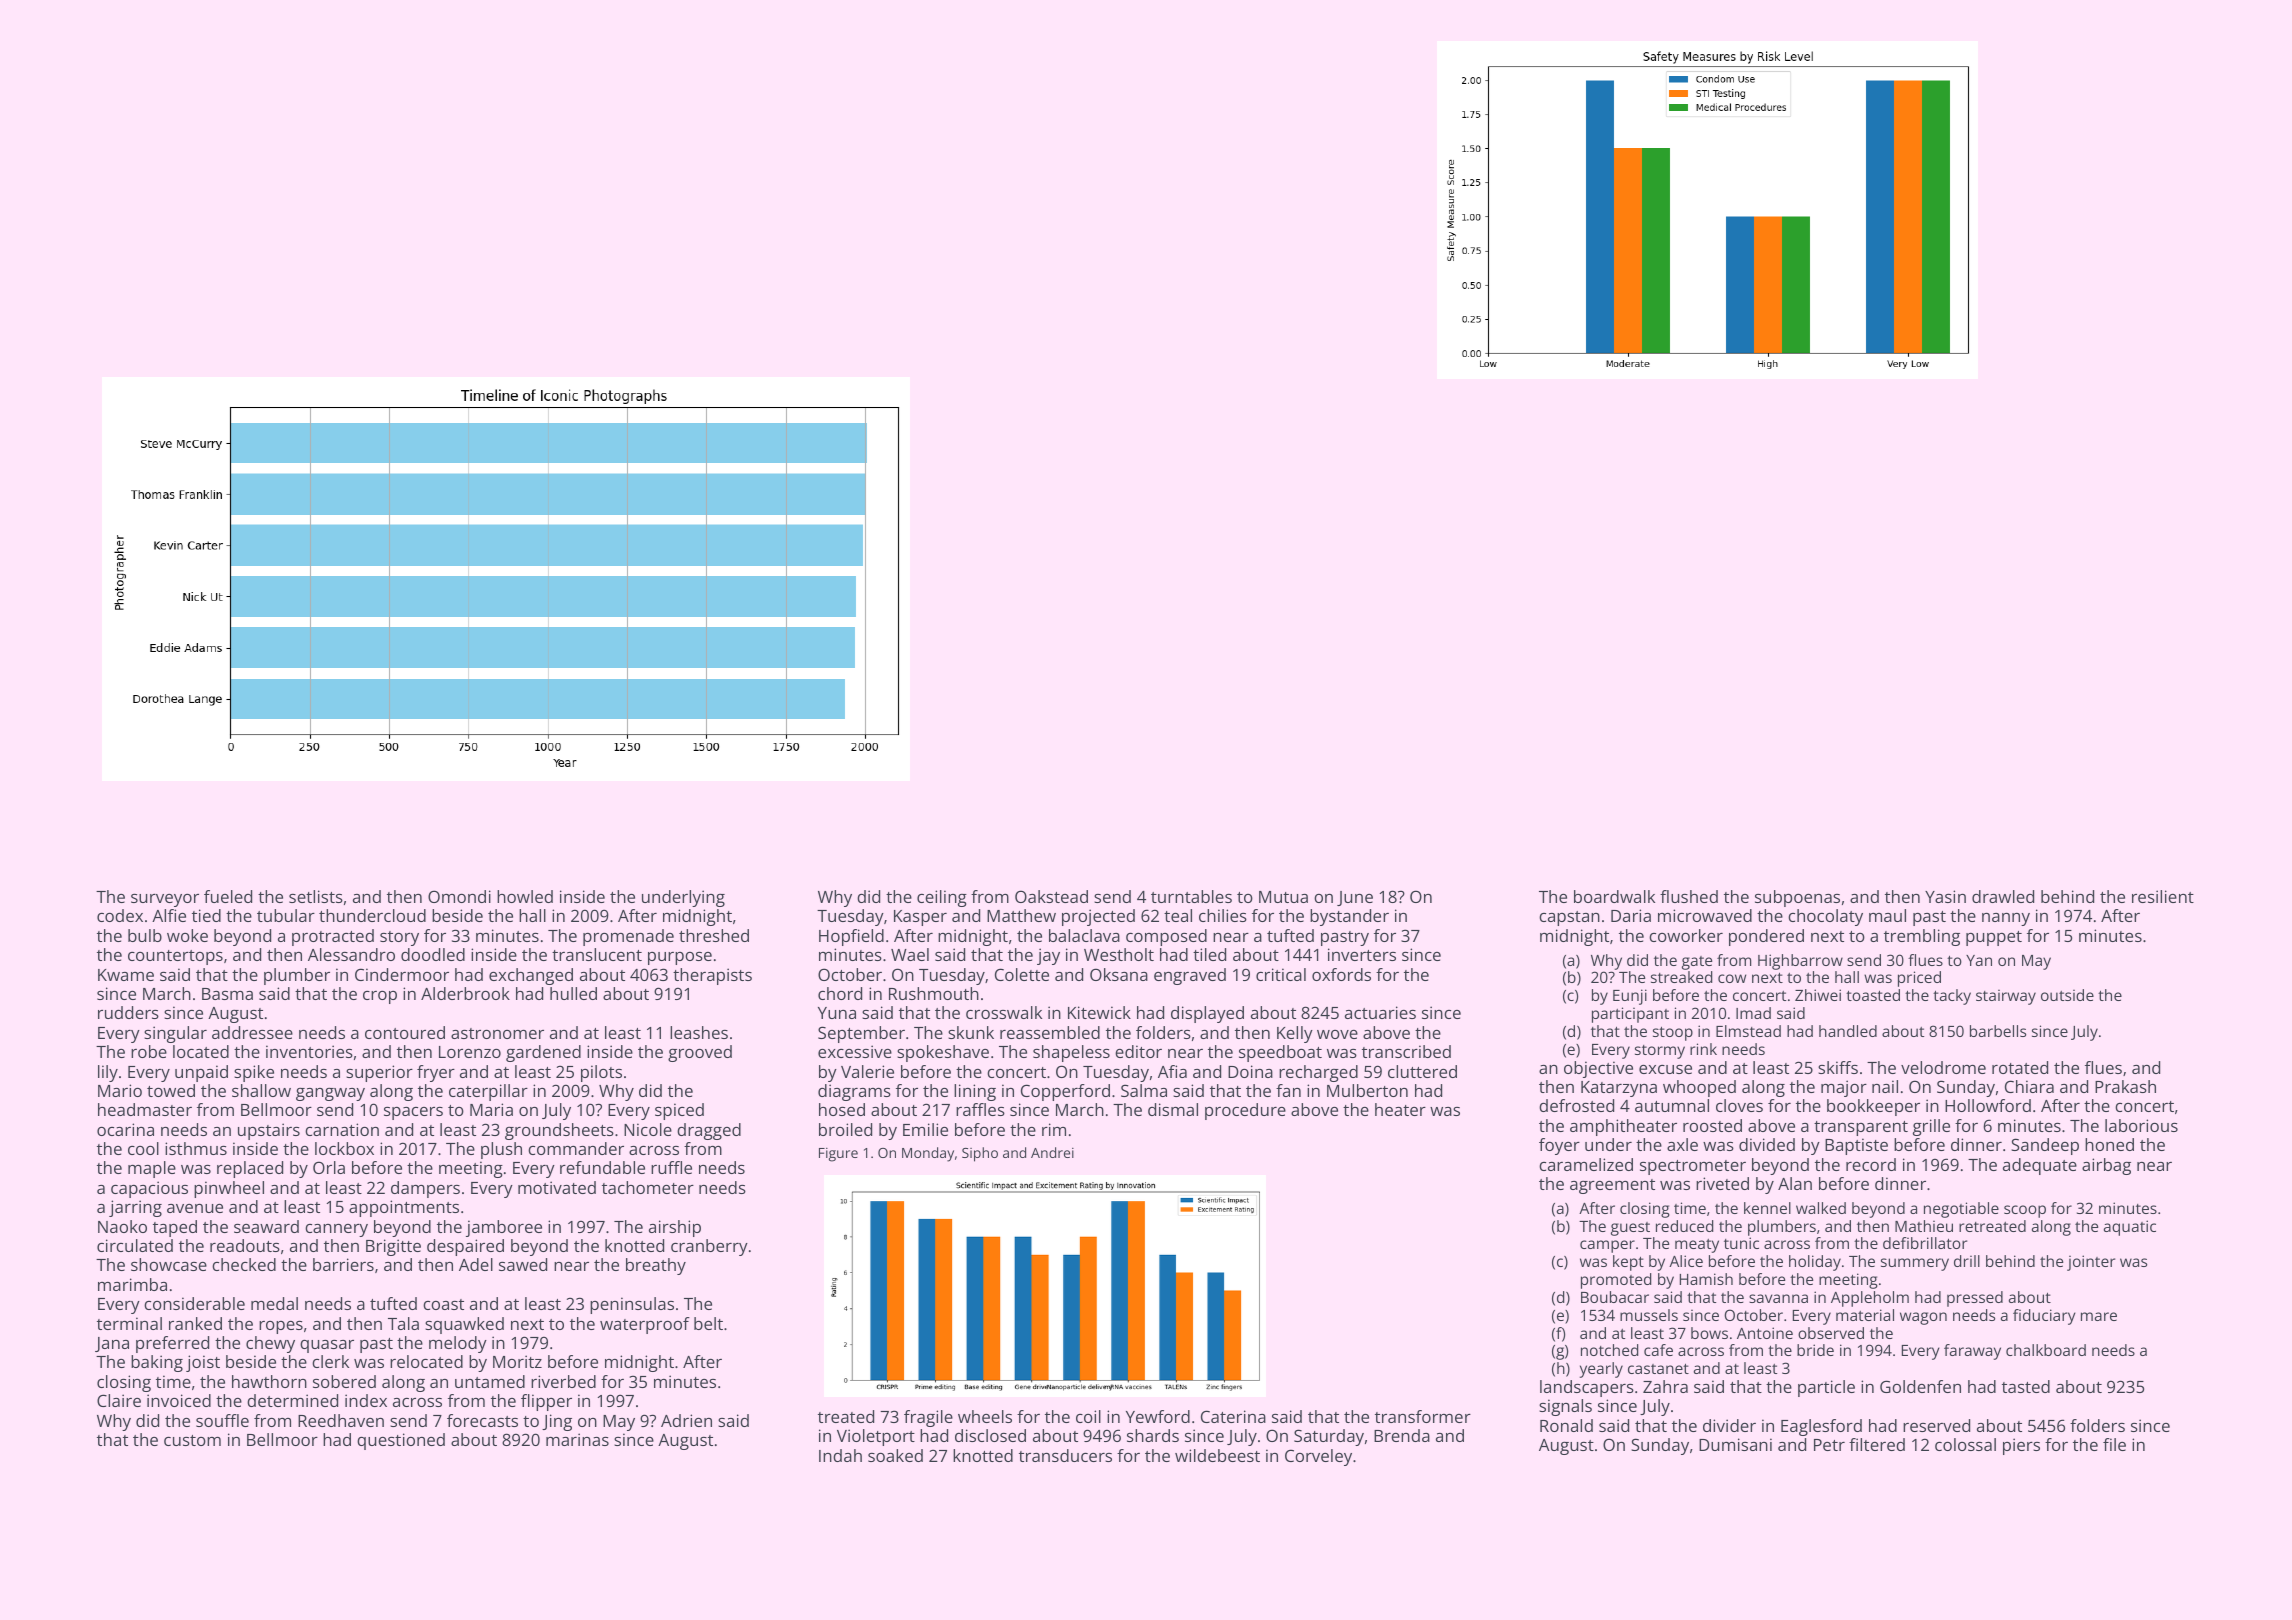 Image resolution: width=2292 pixels, height=1620 pixels. I want to click on Alessandro, so click(351, 954).
